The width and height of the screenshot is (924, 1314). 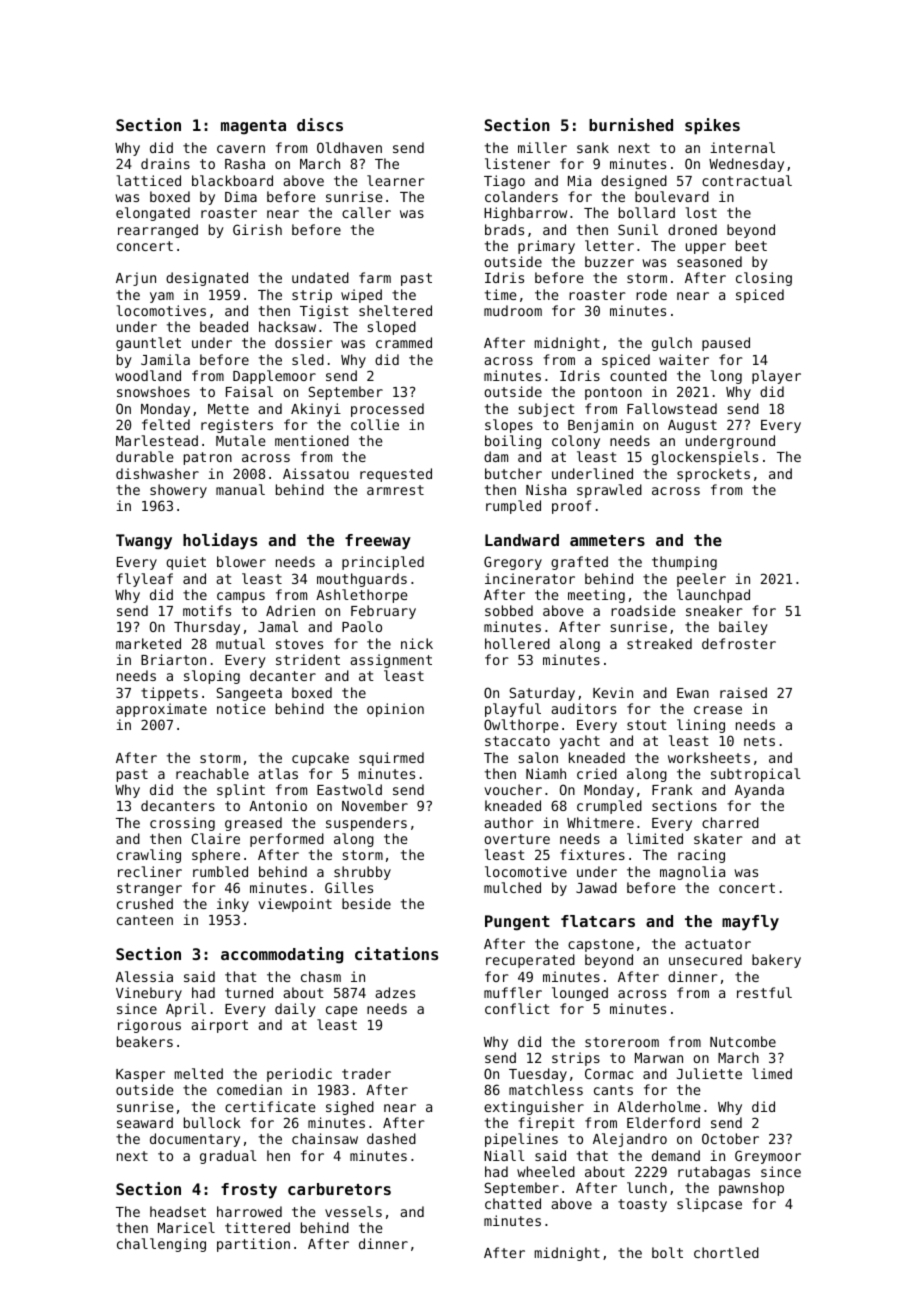 I want to click on butcher, so click(x=513, y=473).
